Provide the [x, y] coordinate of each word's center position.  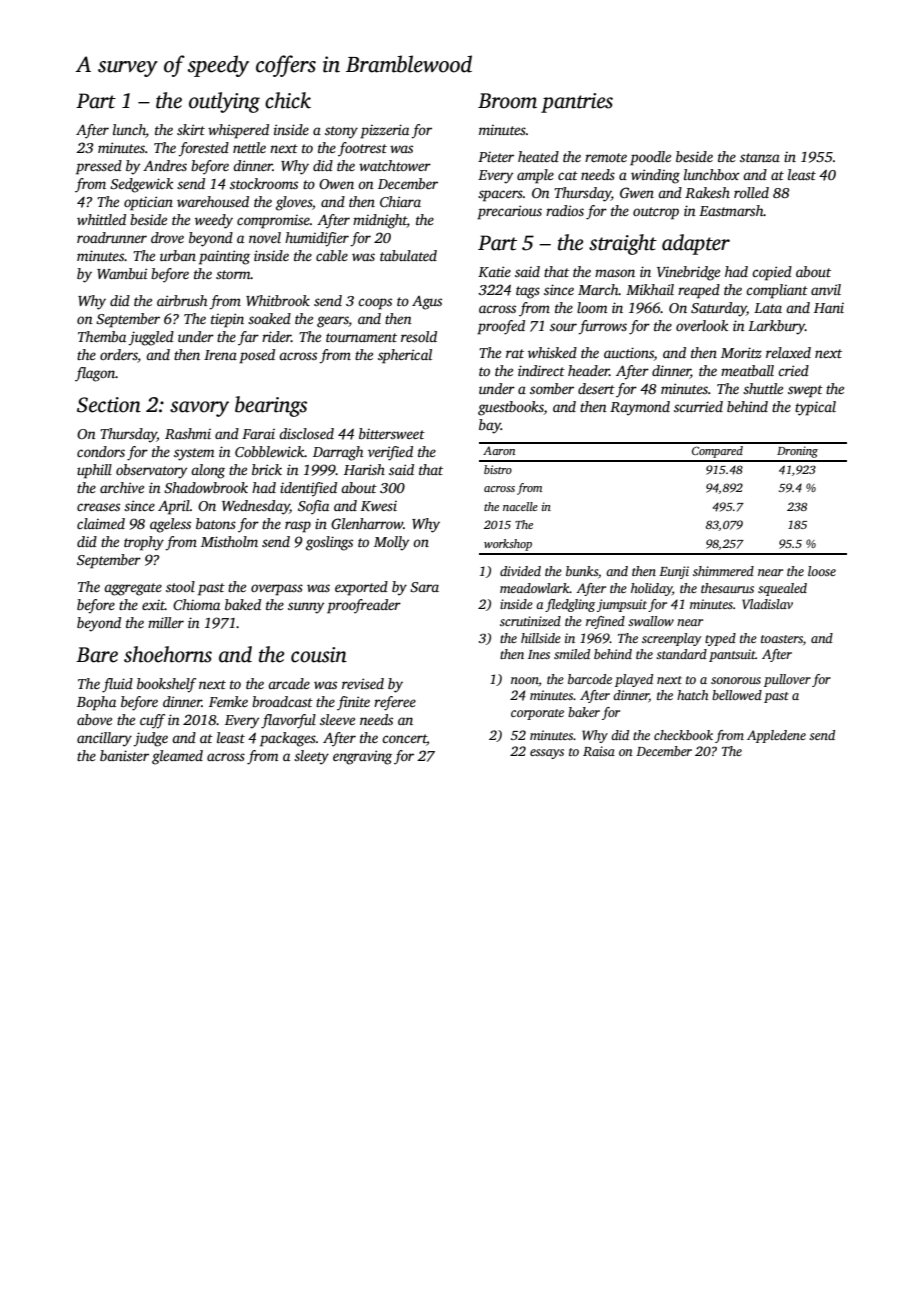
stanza [760, 157]
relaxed [788, 352]
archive [122, 487]
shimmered [723, 571]
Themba [102, 336]
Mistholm [229, 541]
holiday [651, 589]
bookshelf [166, 685]
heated [538, 156]
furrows [602, 327]
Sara [424, 587]
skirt [191, 129]
